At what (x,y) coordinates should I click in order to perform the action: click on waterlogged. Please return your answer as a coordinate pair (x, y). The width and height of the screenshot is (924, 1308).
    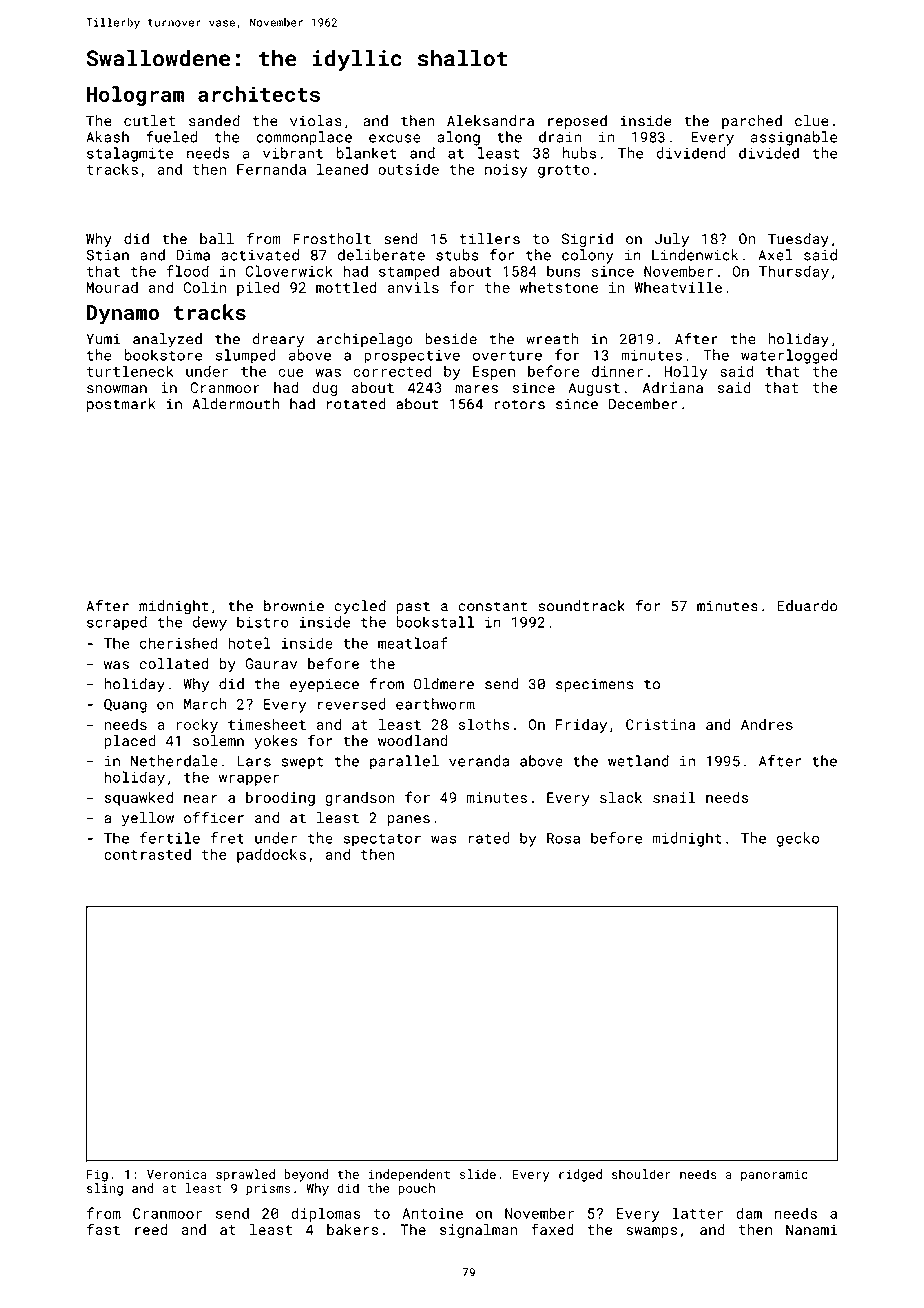
    Looking at the image, I should click on (789, 356).
